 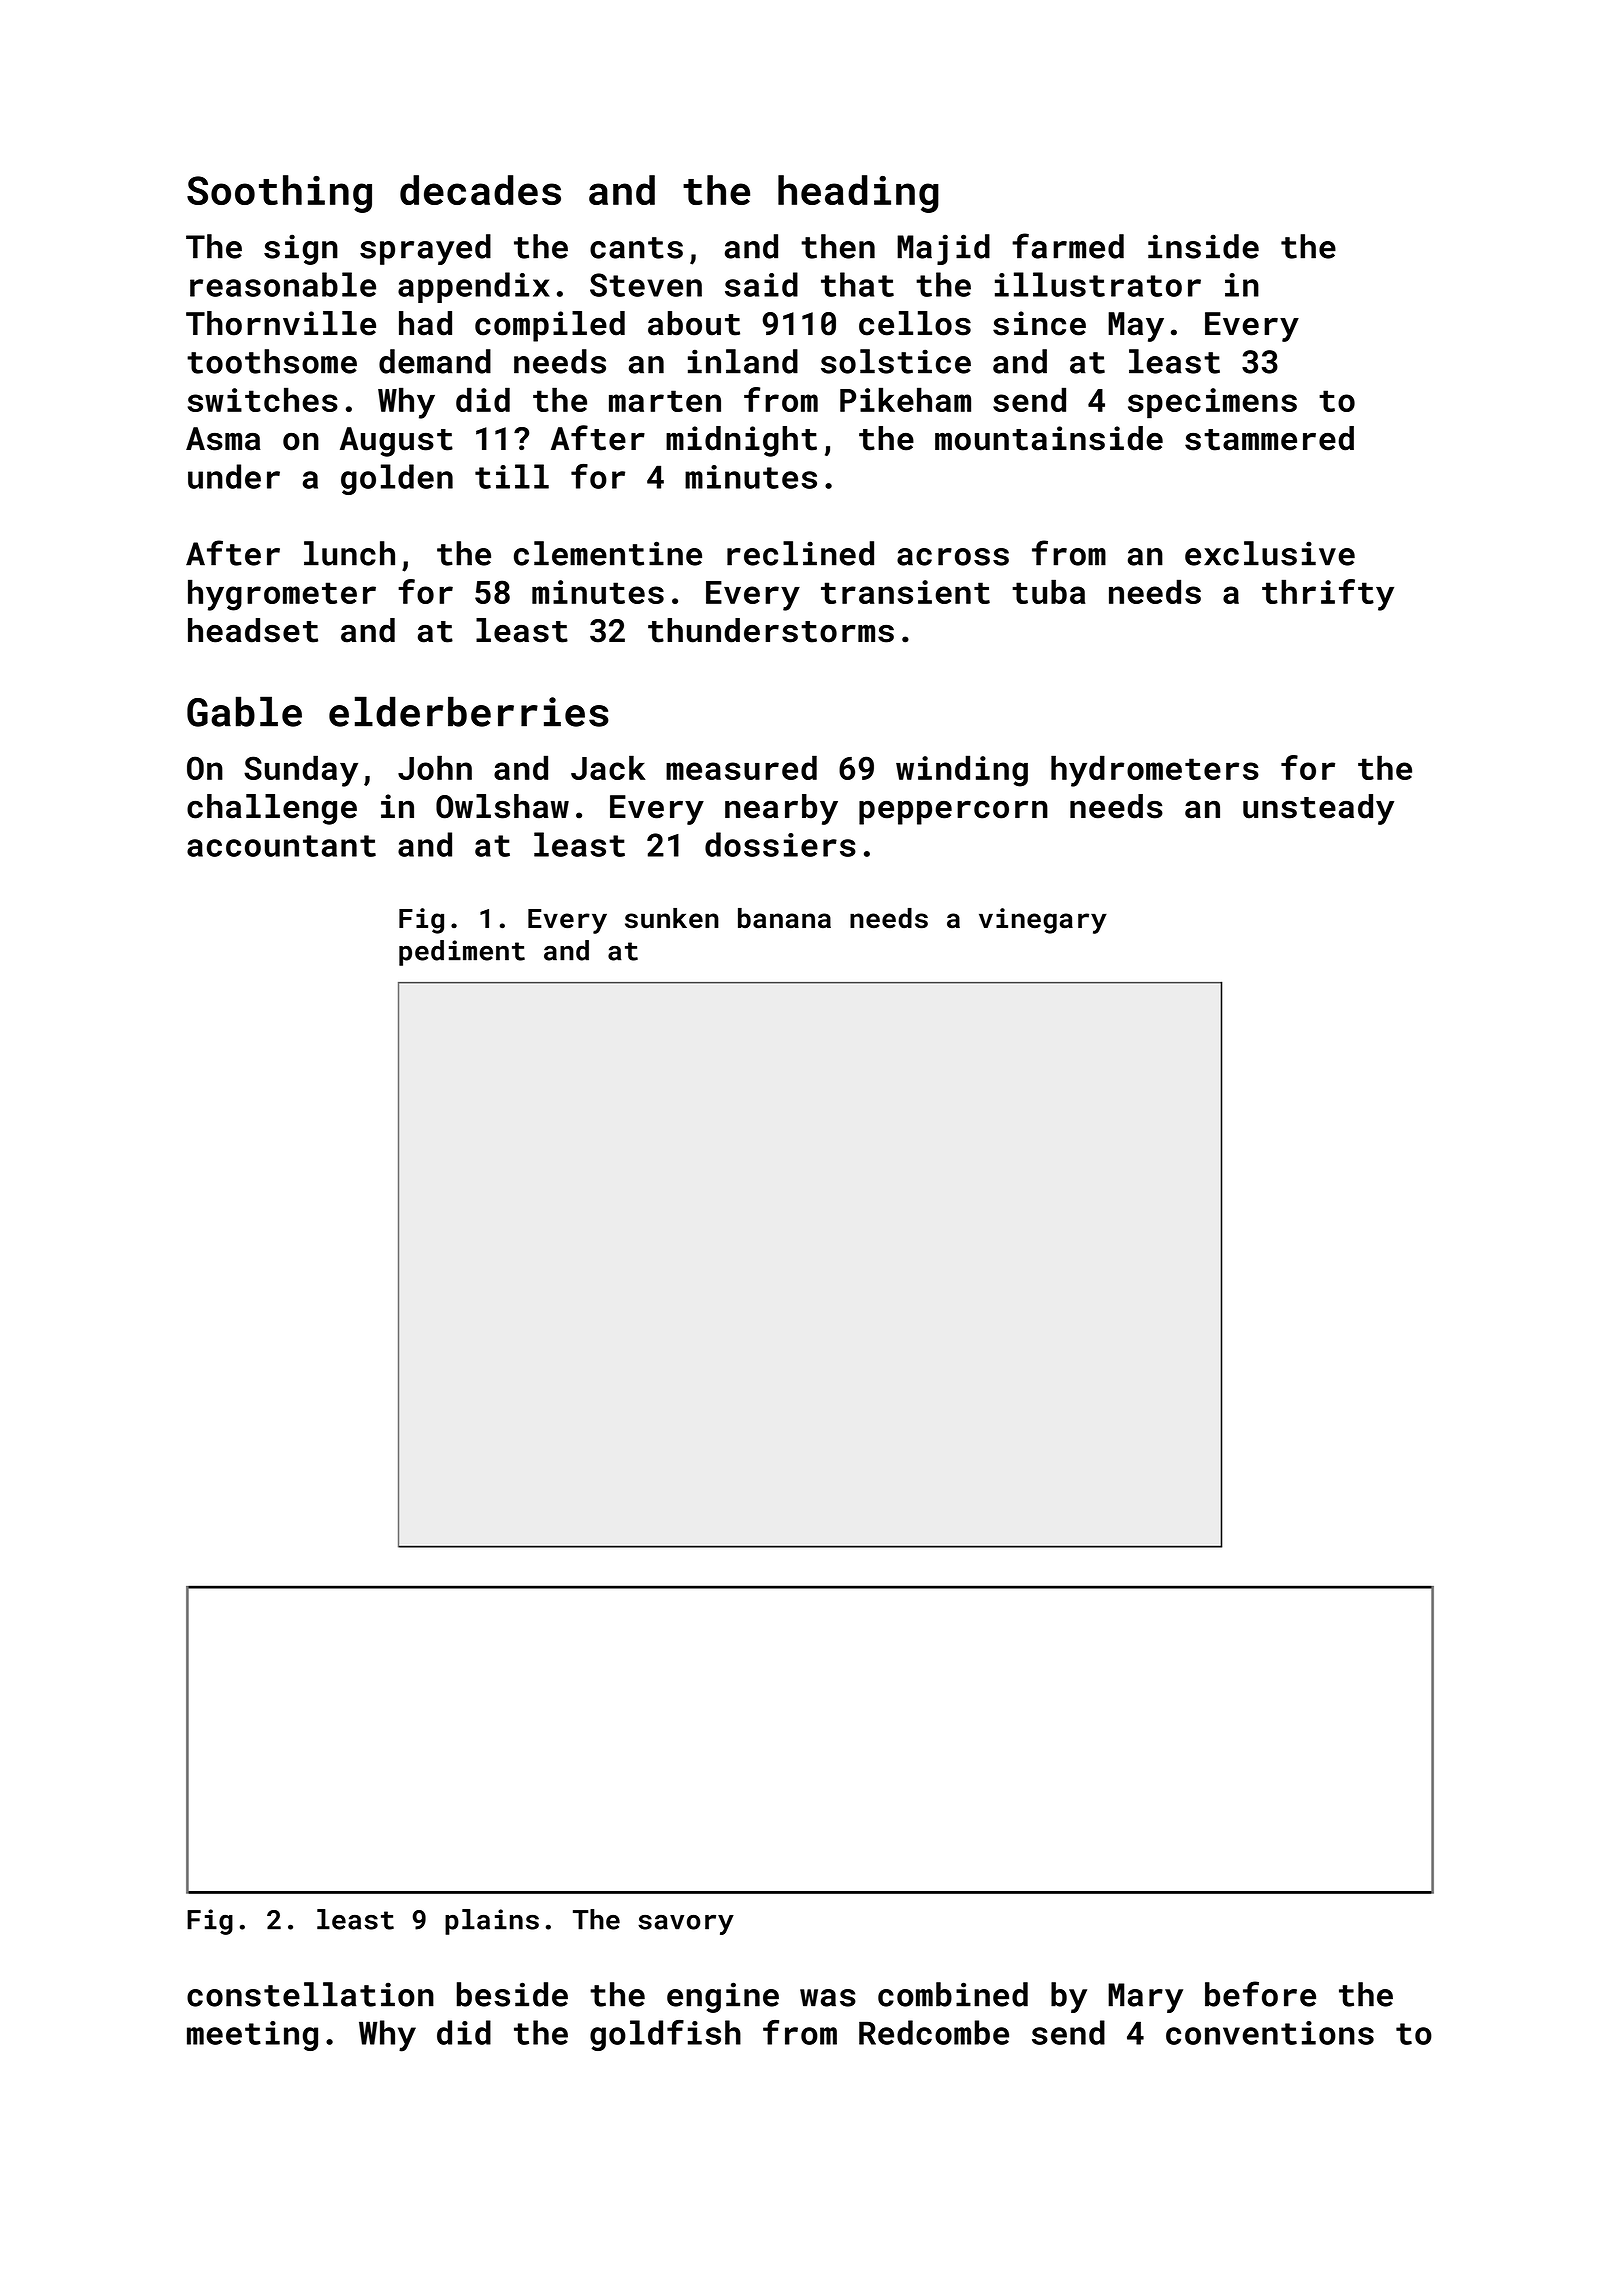 What do you see at coordinates (1318, 809) in the screenshot?
I see `unsteady` at bounding box center [1318, 809].
